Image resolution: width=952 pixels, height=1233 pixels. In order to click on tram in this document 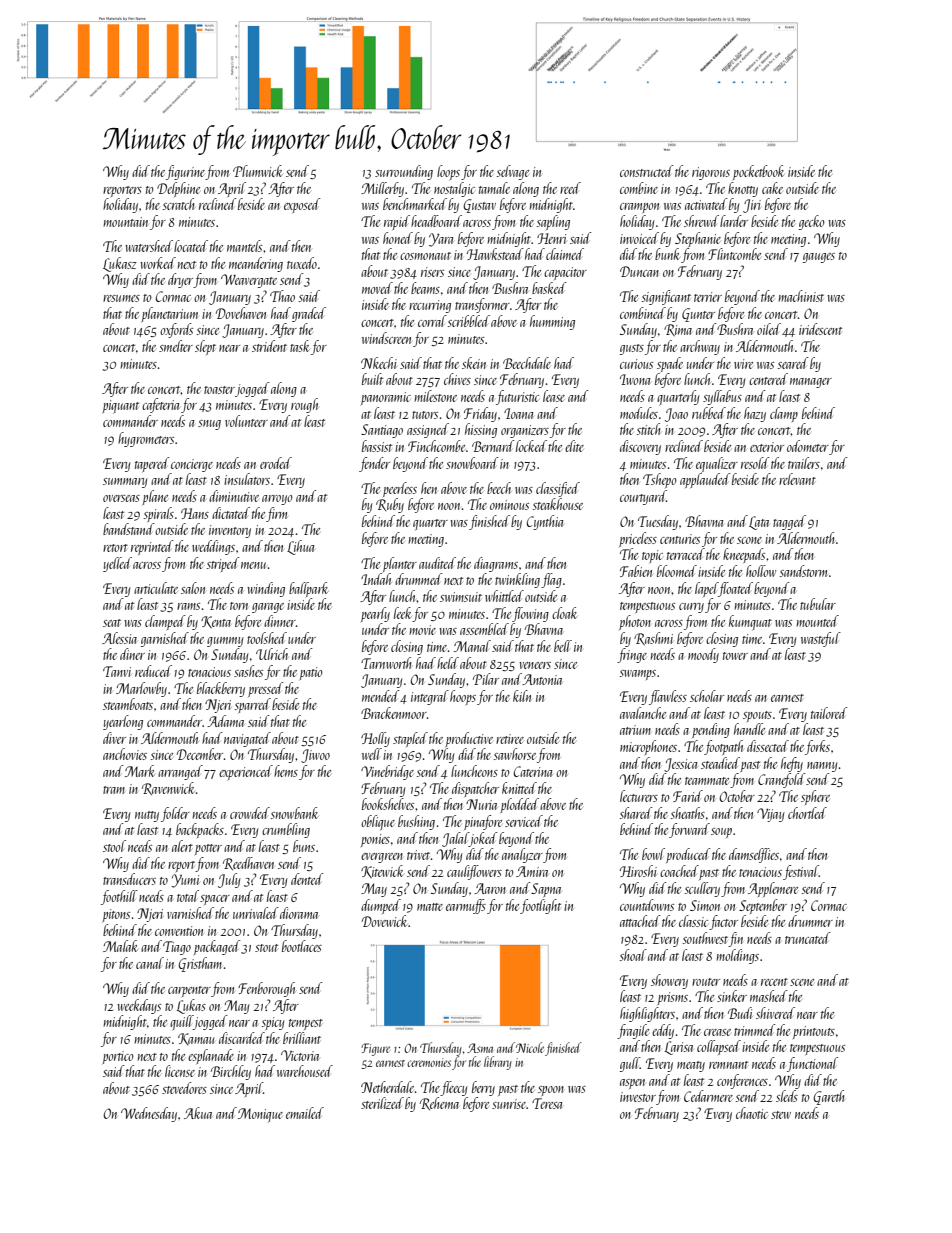, I will do `click(114, 790)`.
